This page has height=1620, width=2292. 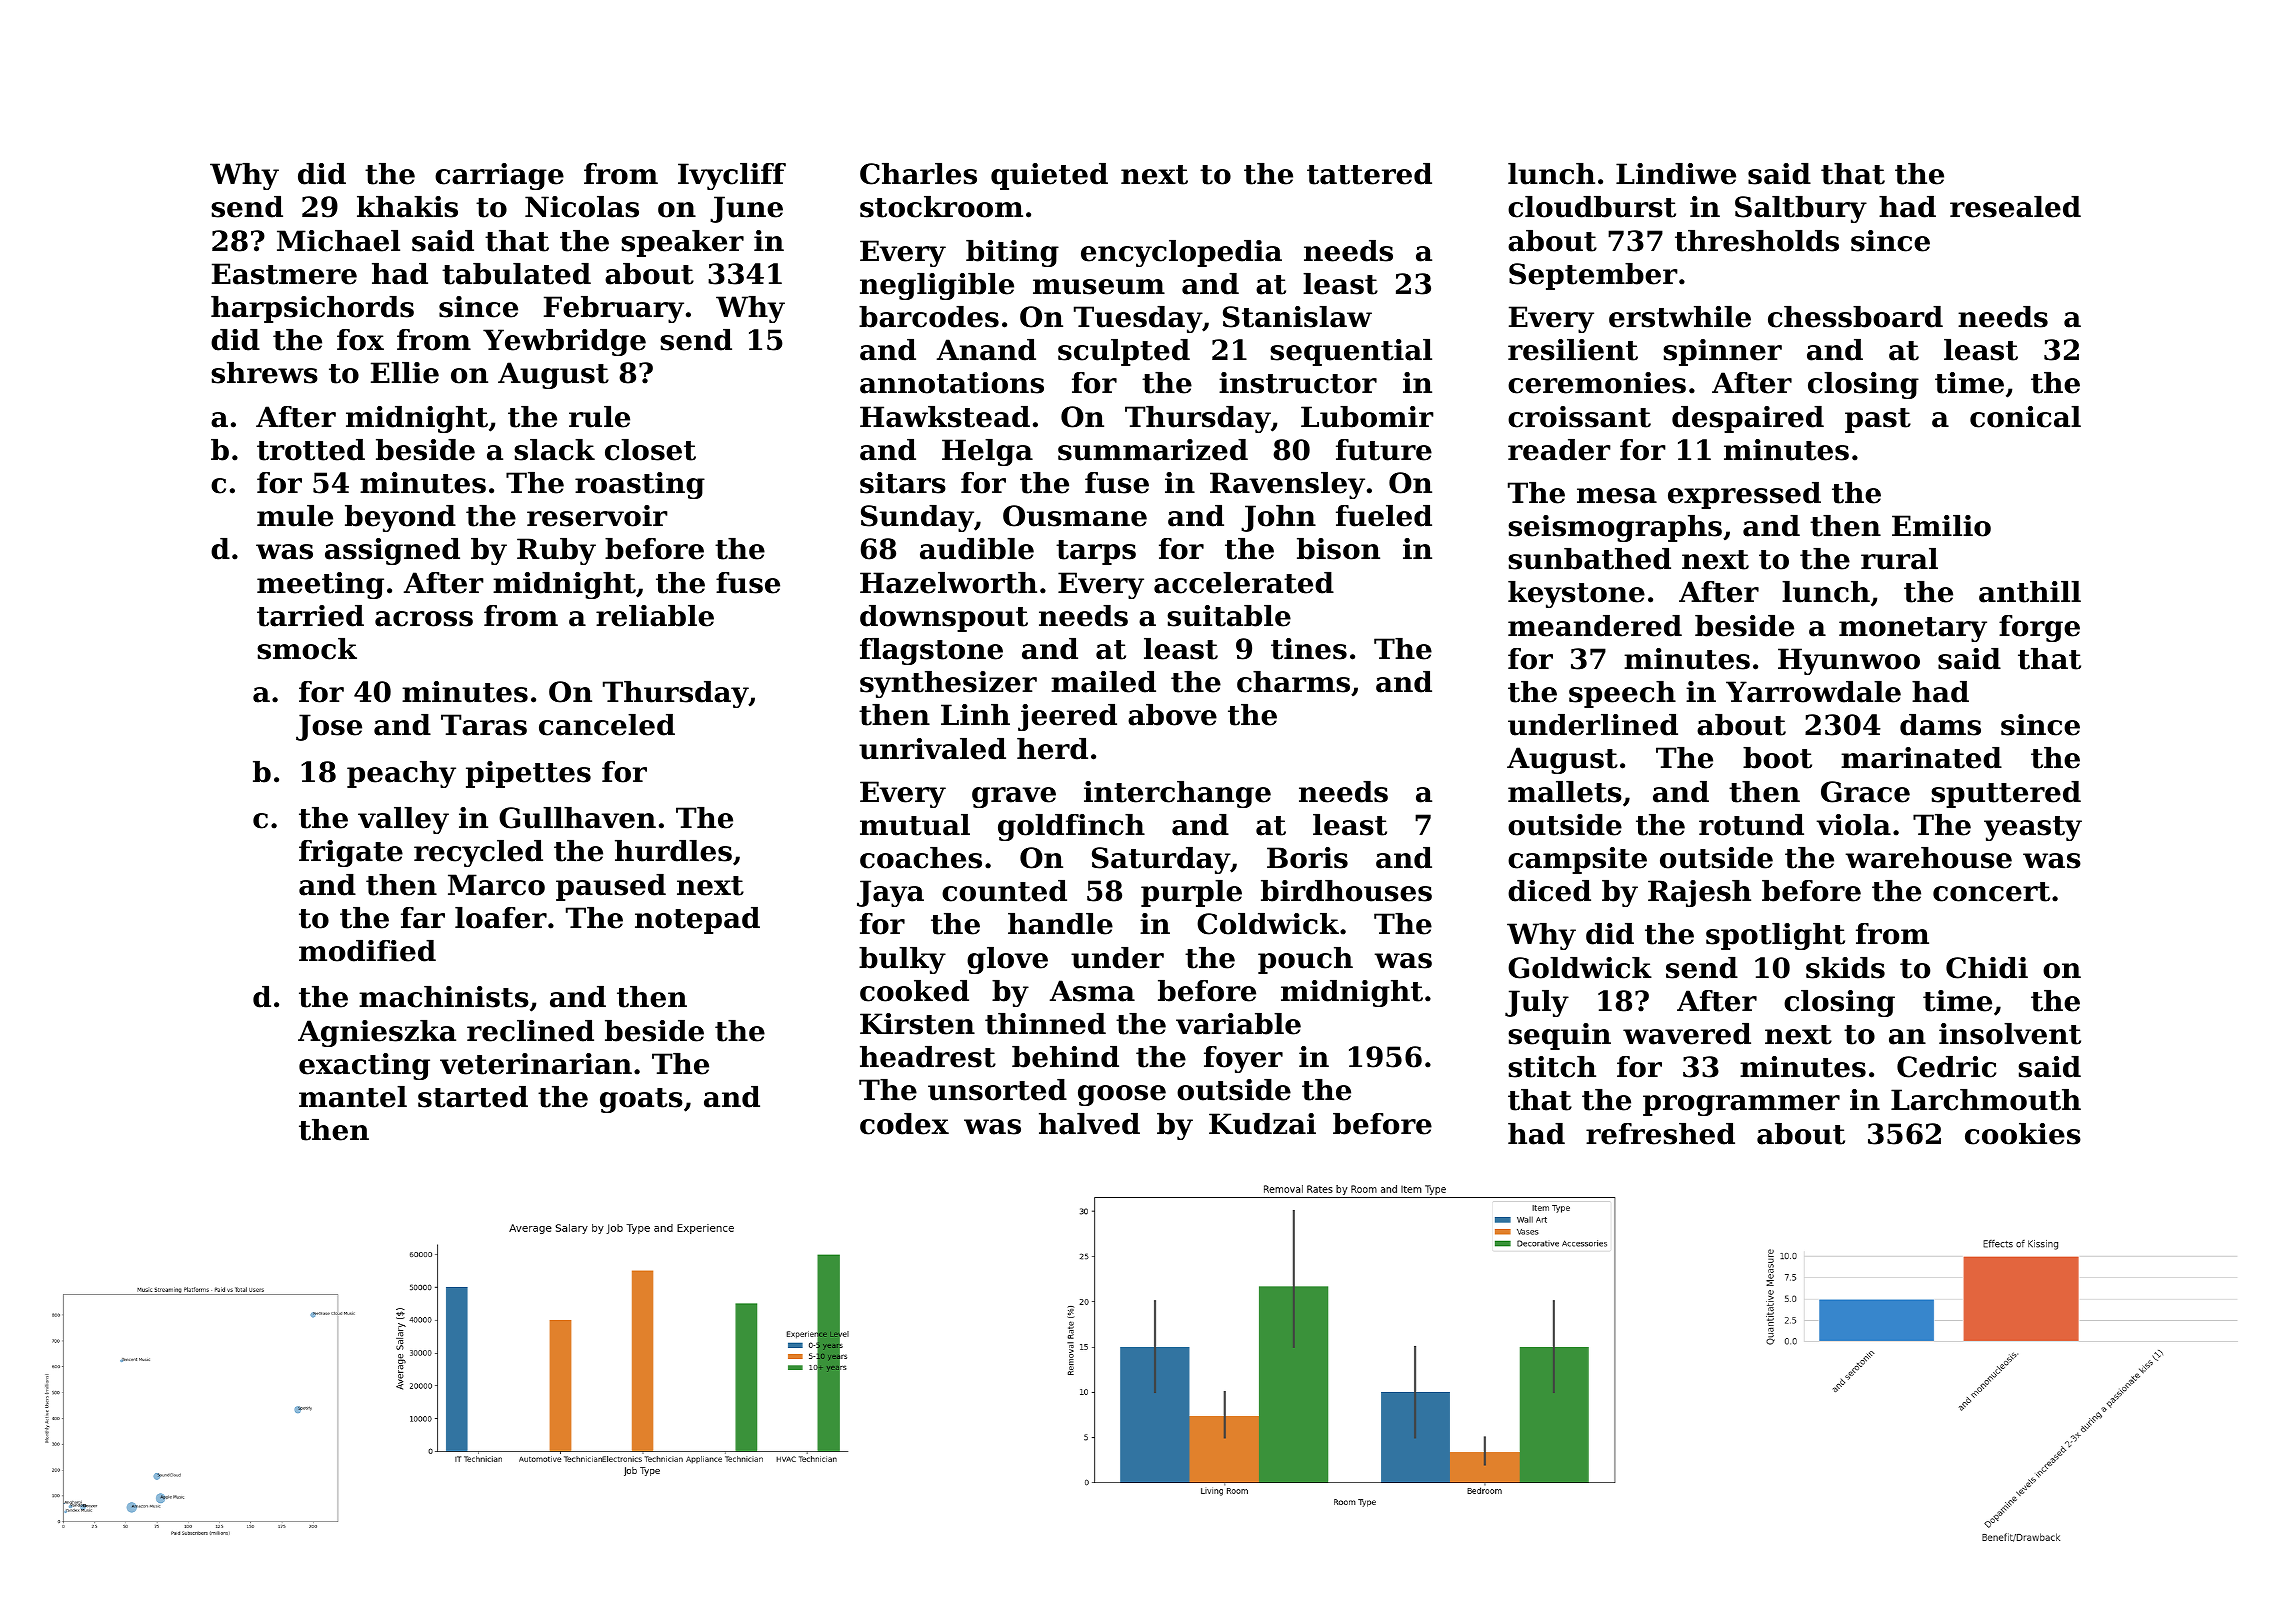 I want to click on thresholds, so click(x=1757, y=241).
